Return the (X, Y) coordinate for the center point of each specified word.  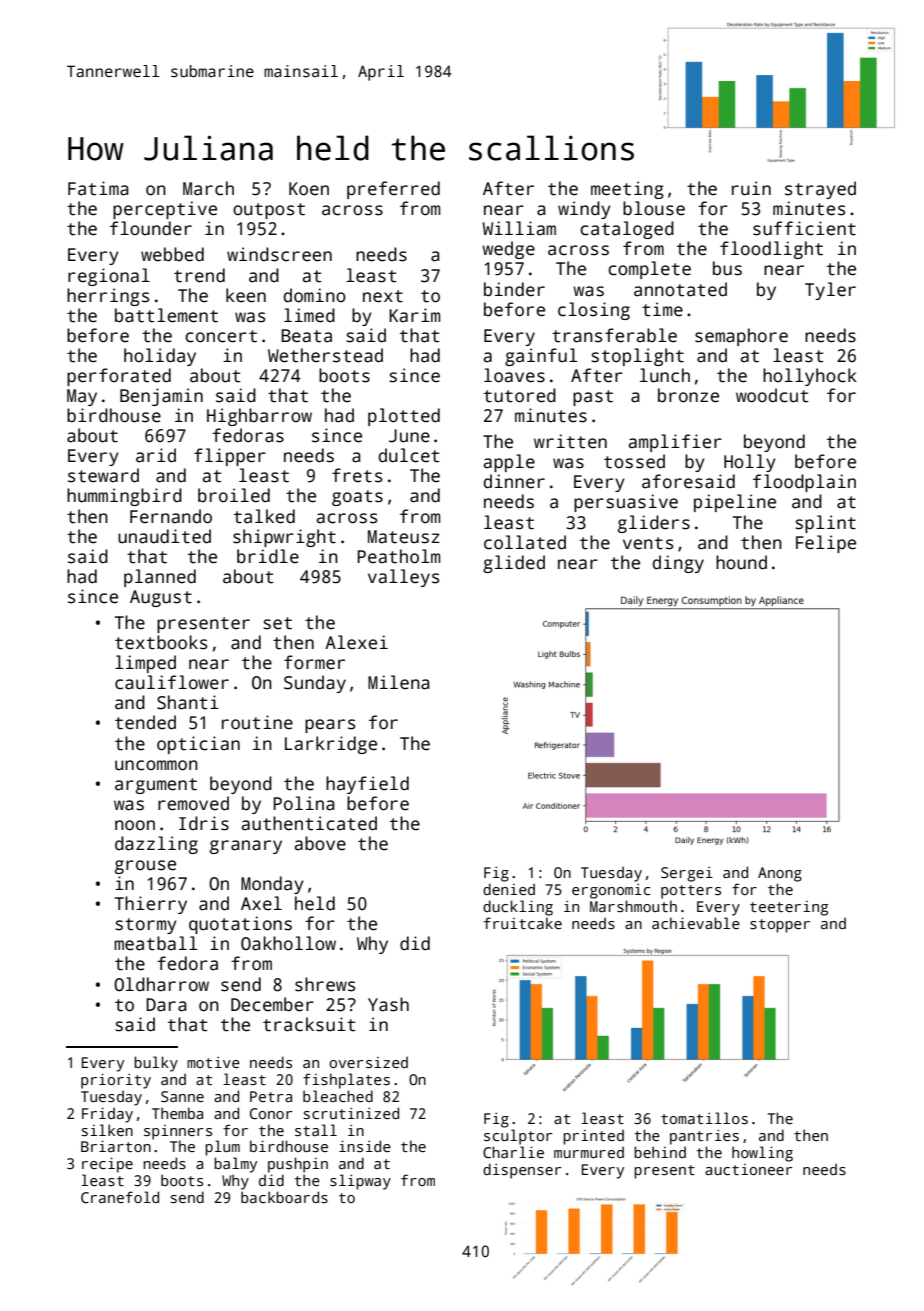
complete (649, 270)
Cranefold (120, 1197)
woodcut (772, 395)
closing (594, 311)
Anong (780, 874)
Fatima (98, 188)
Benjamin (161, 397)
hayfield (367, 785)
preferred (393, 190)
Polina (304, 803)
